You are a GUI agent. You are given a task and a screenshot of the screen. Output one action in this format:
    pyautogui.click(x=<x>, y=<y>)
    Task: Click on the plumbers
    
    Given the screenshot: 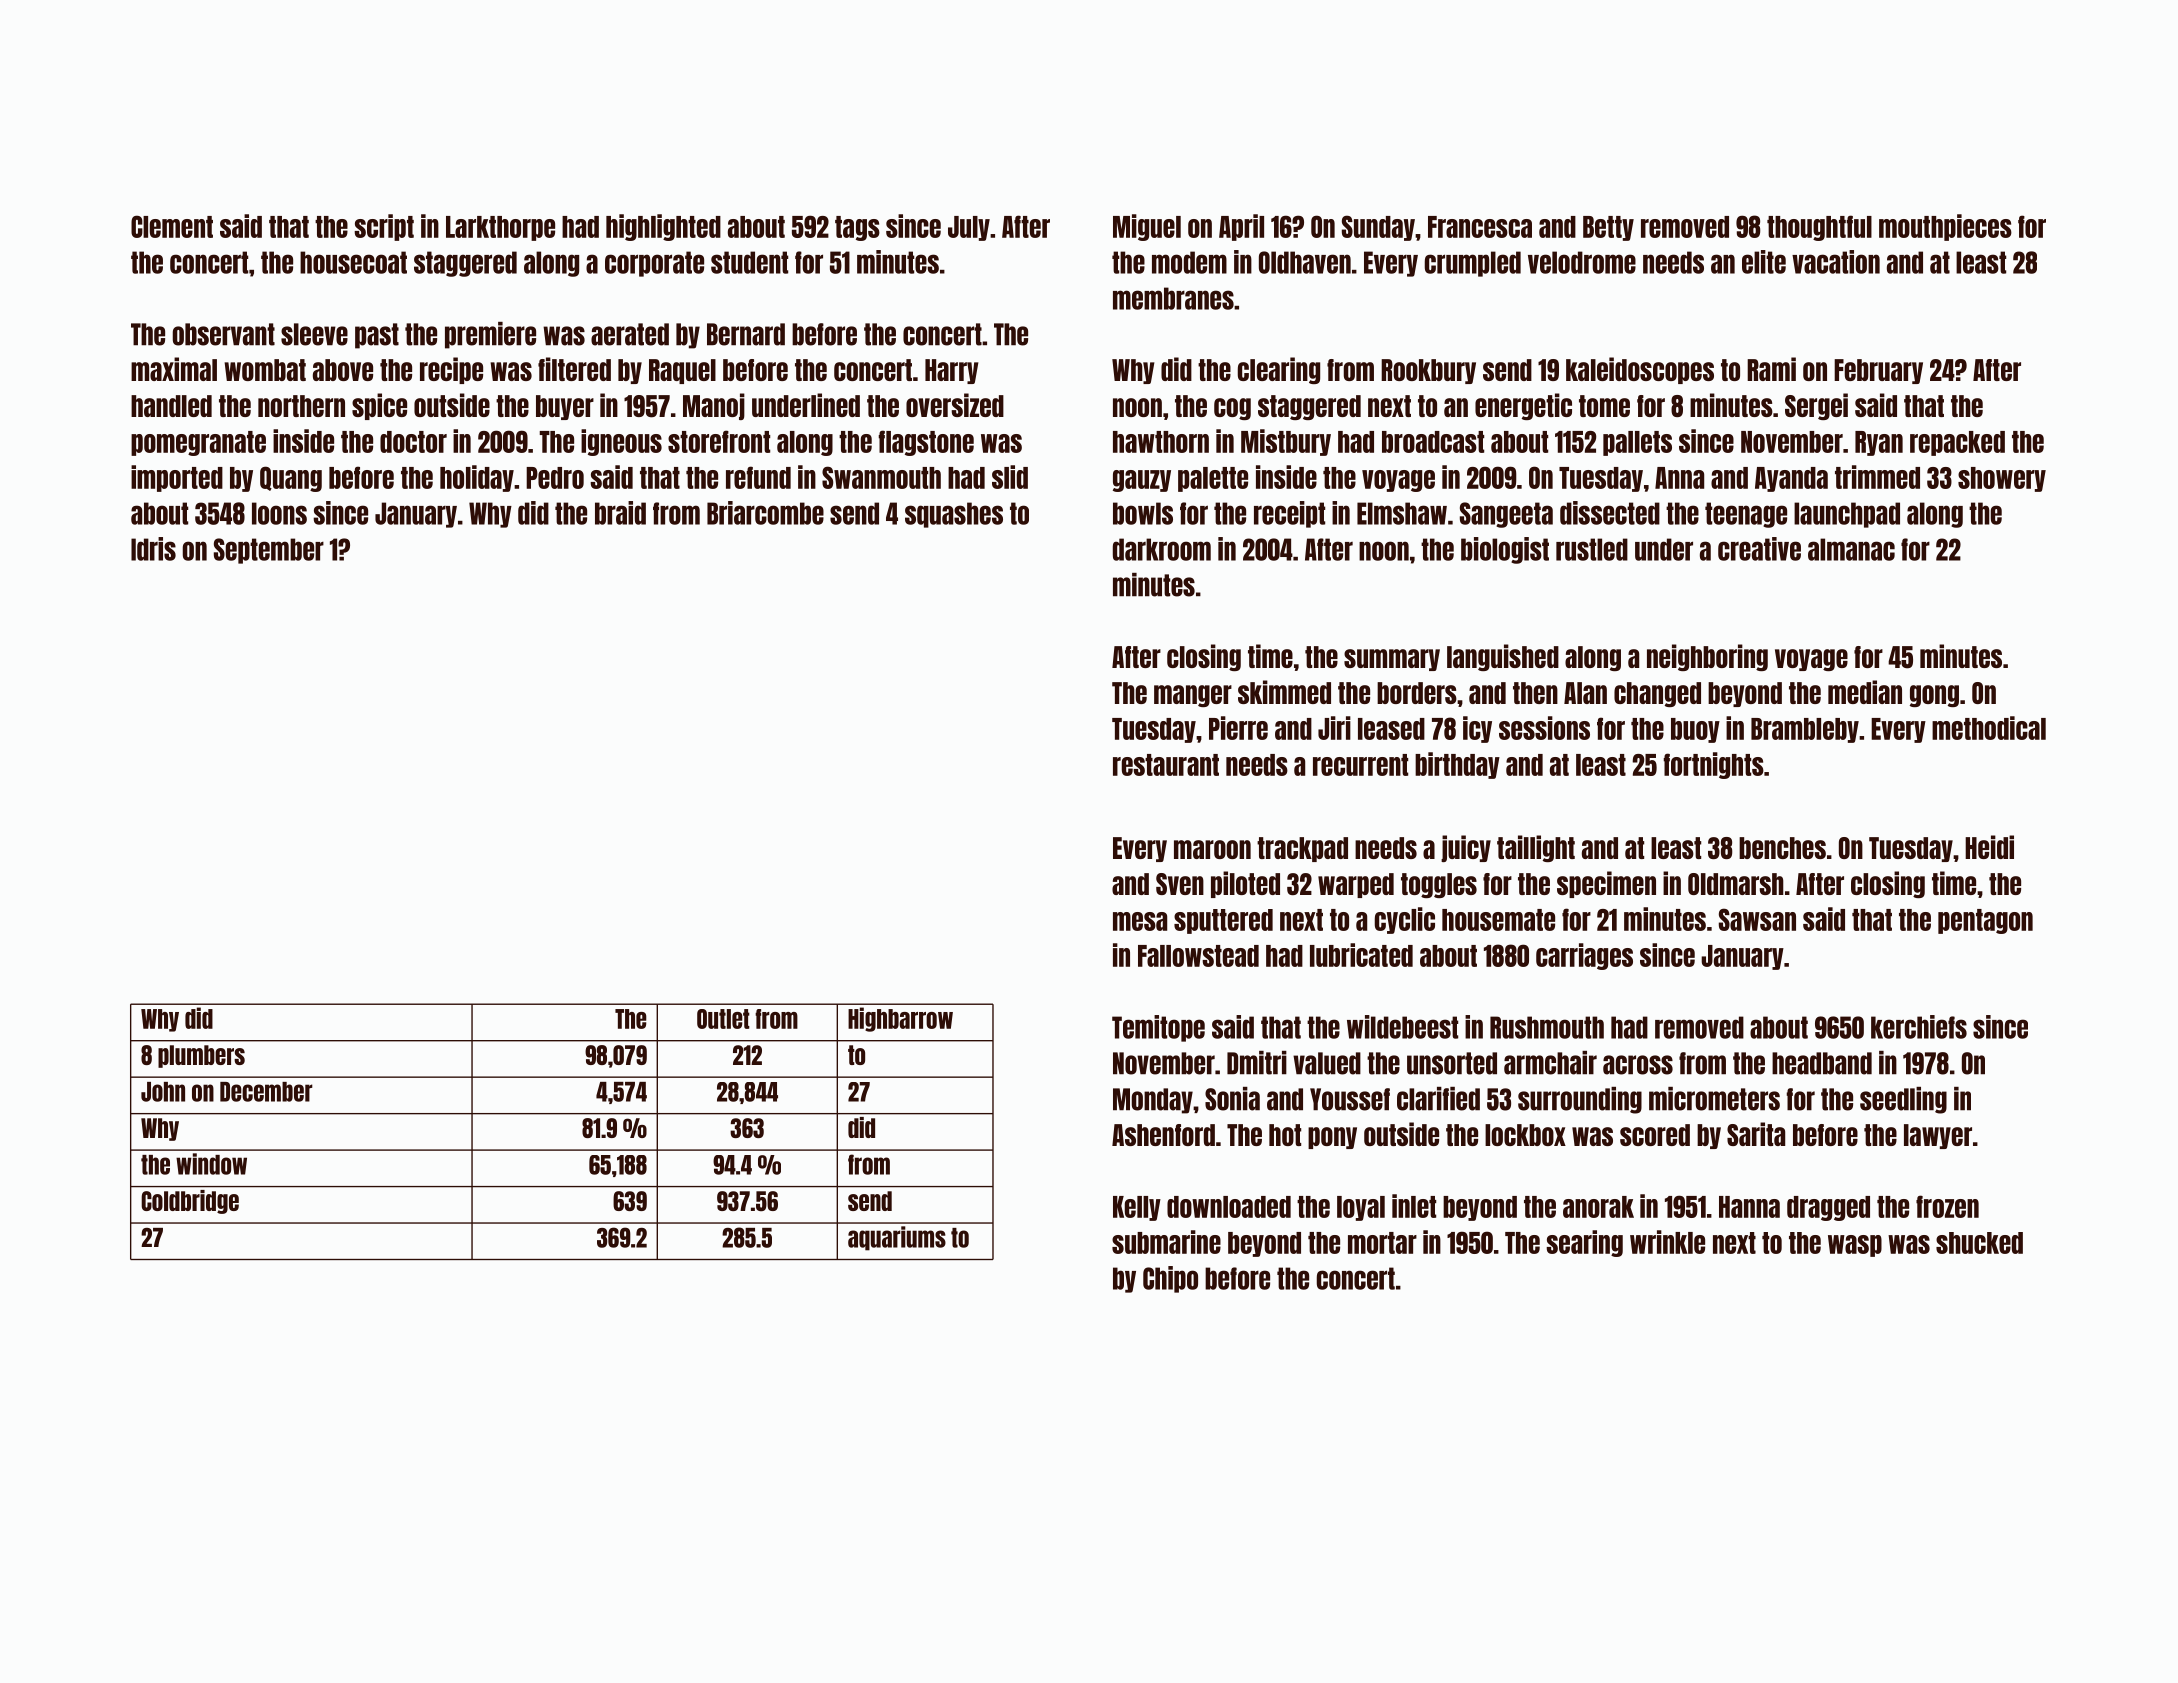 What is the action you would take?
    pyautogui.click(x=201, y=1056)
